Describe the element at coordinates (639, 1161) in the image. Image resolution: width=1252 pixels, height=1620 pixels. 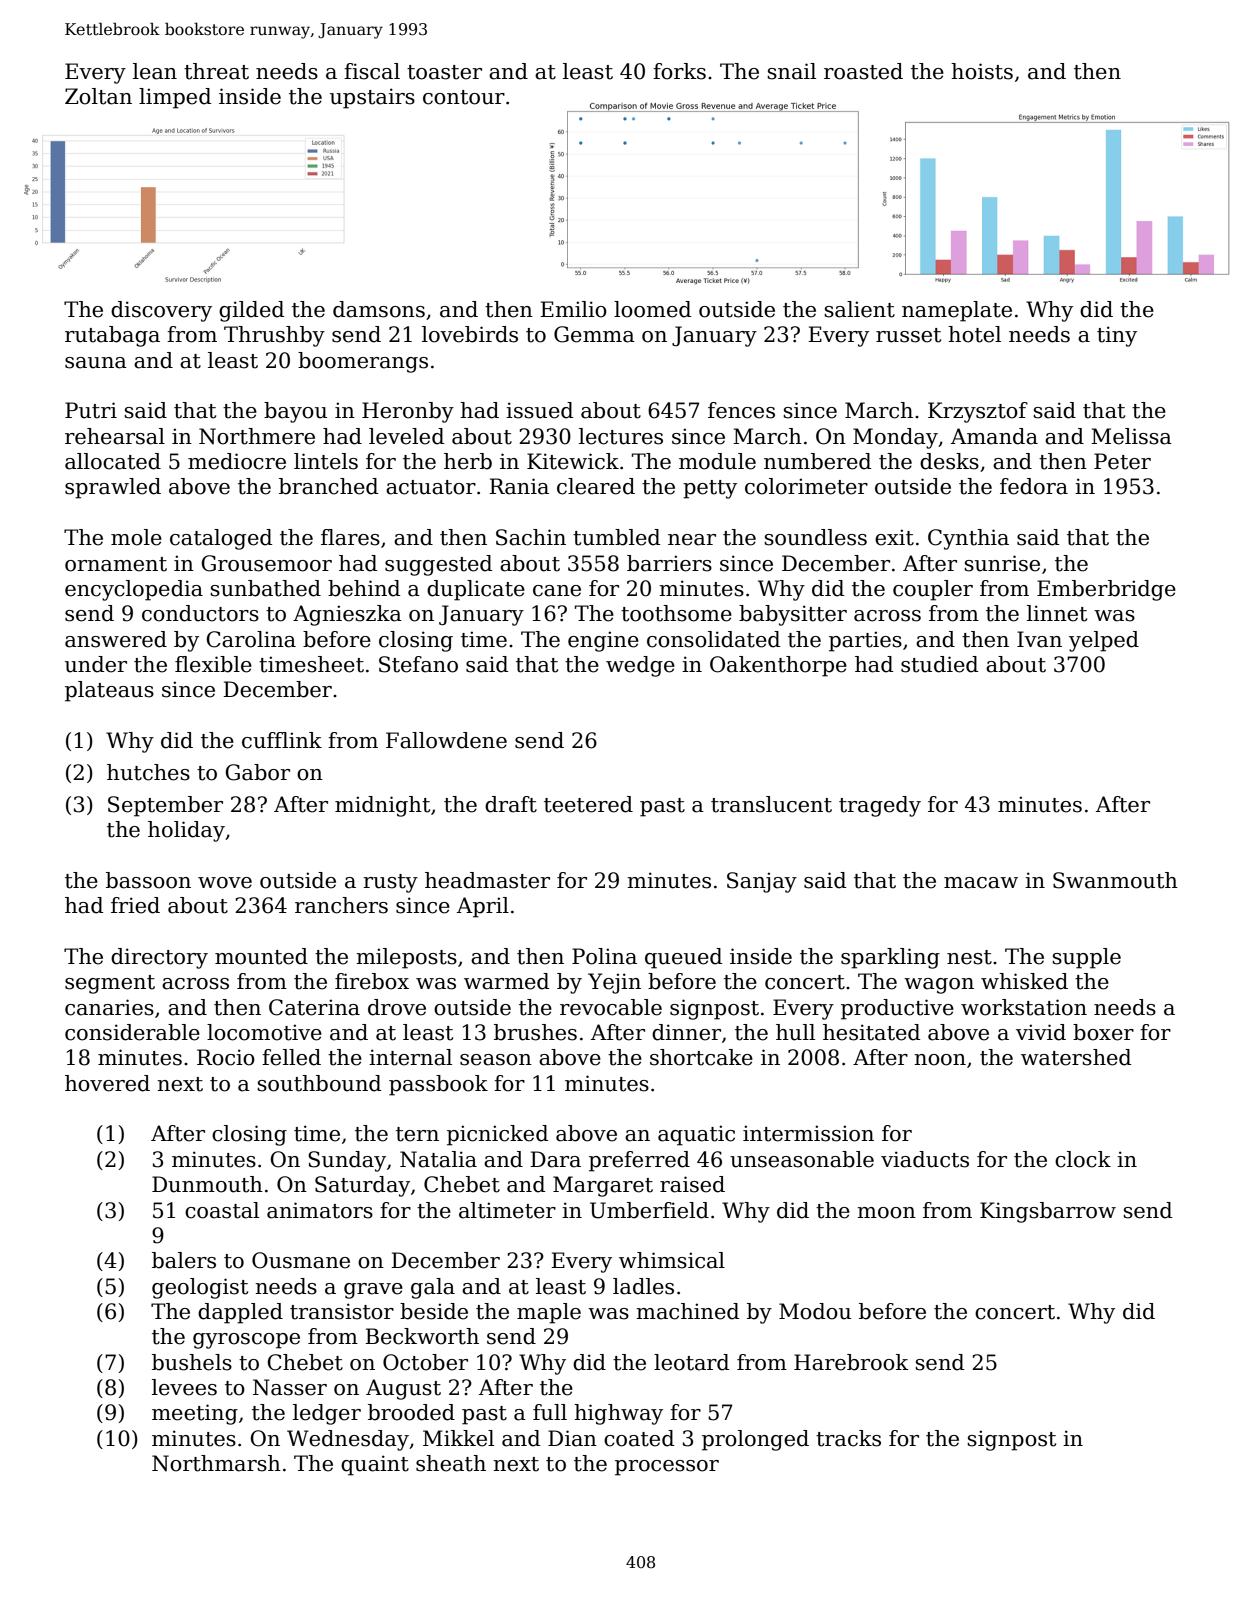
I see `preferred` at that location.
